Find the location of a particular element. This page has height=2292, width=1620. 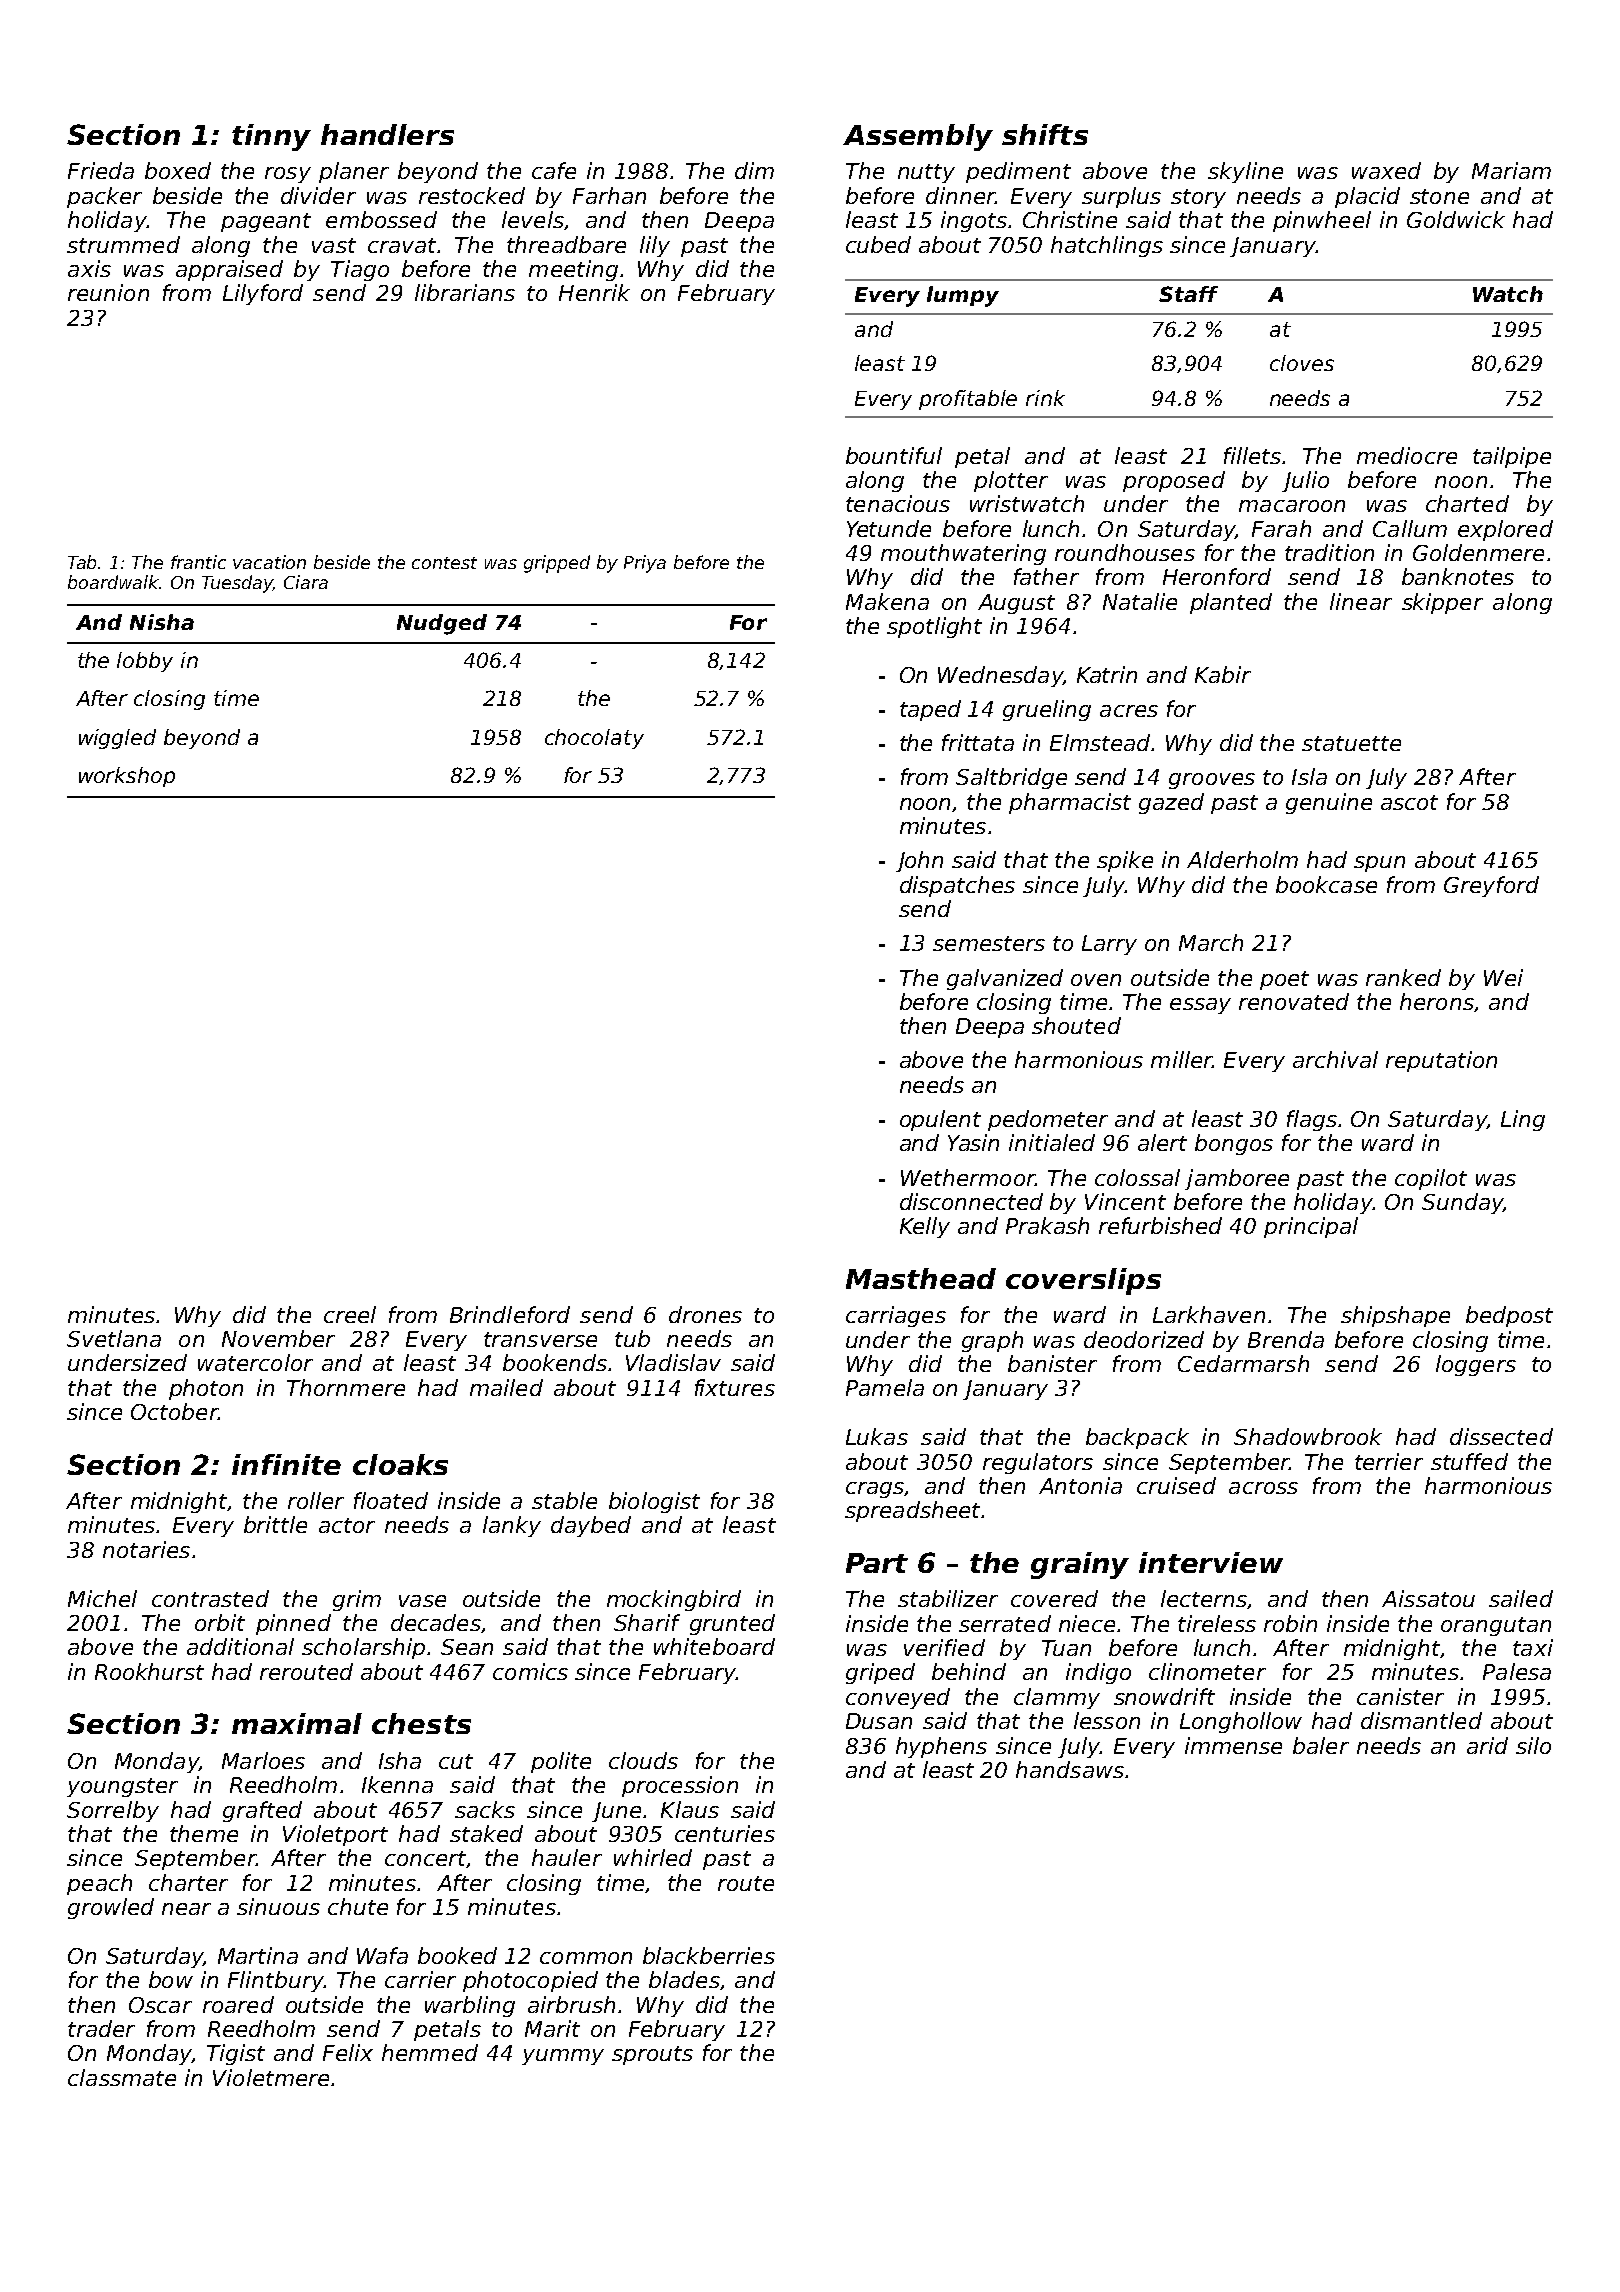

Wethermoor is located at coordinates (968, 1177).
